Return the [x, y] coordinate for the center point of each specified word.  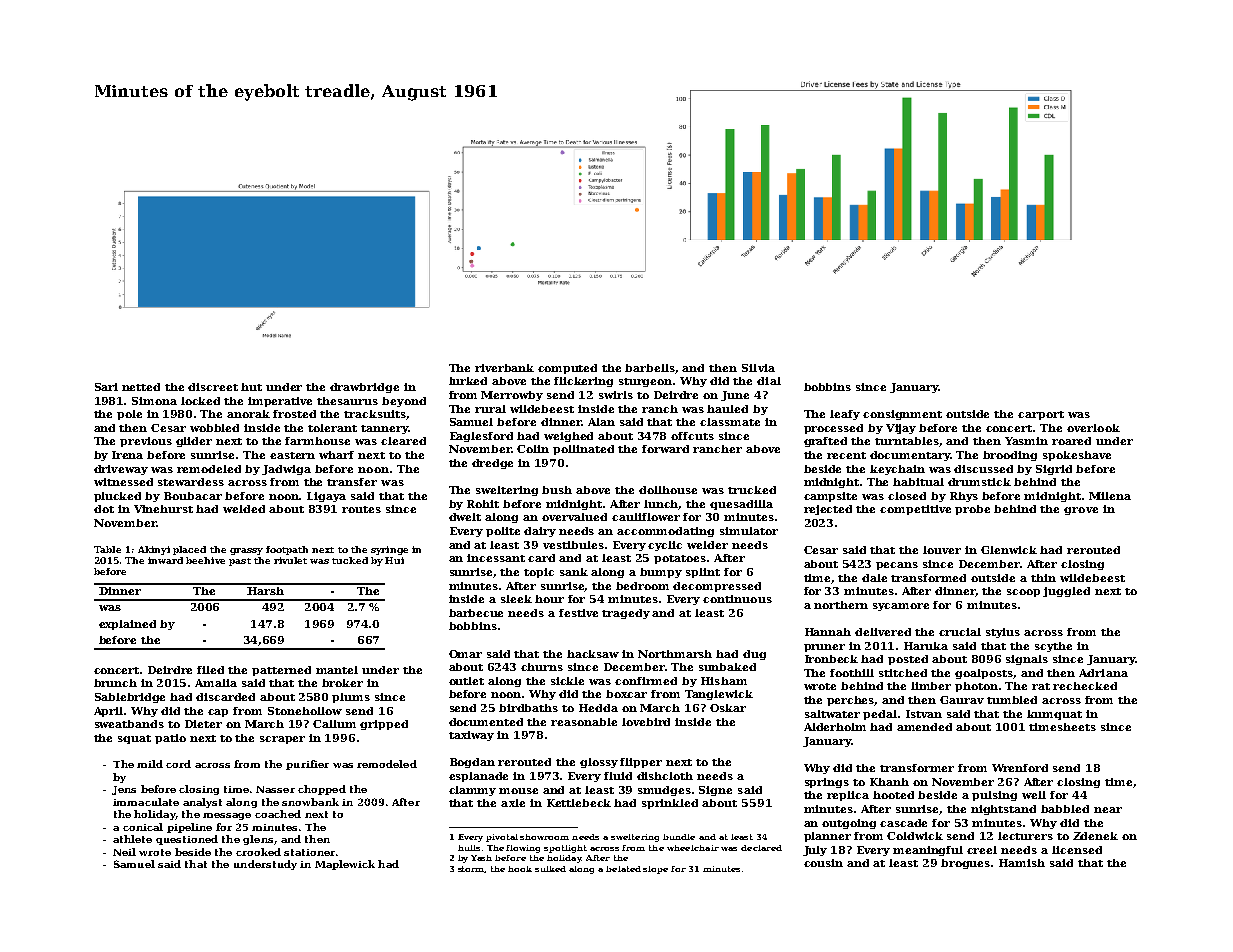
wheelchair [693, 848]
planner [827, 837]
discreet [213, 387]
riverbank [504, 368]
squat [134, 739]
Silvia [758, 368]
